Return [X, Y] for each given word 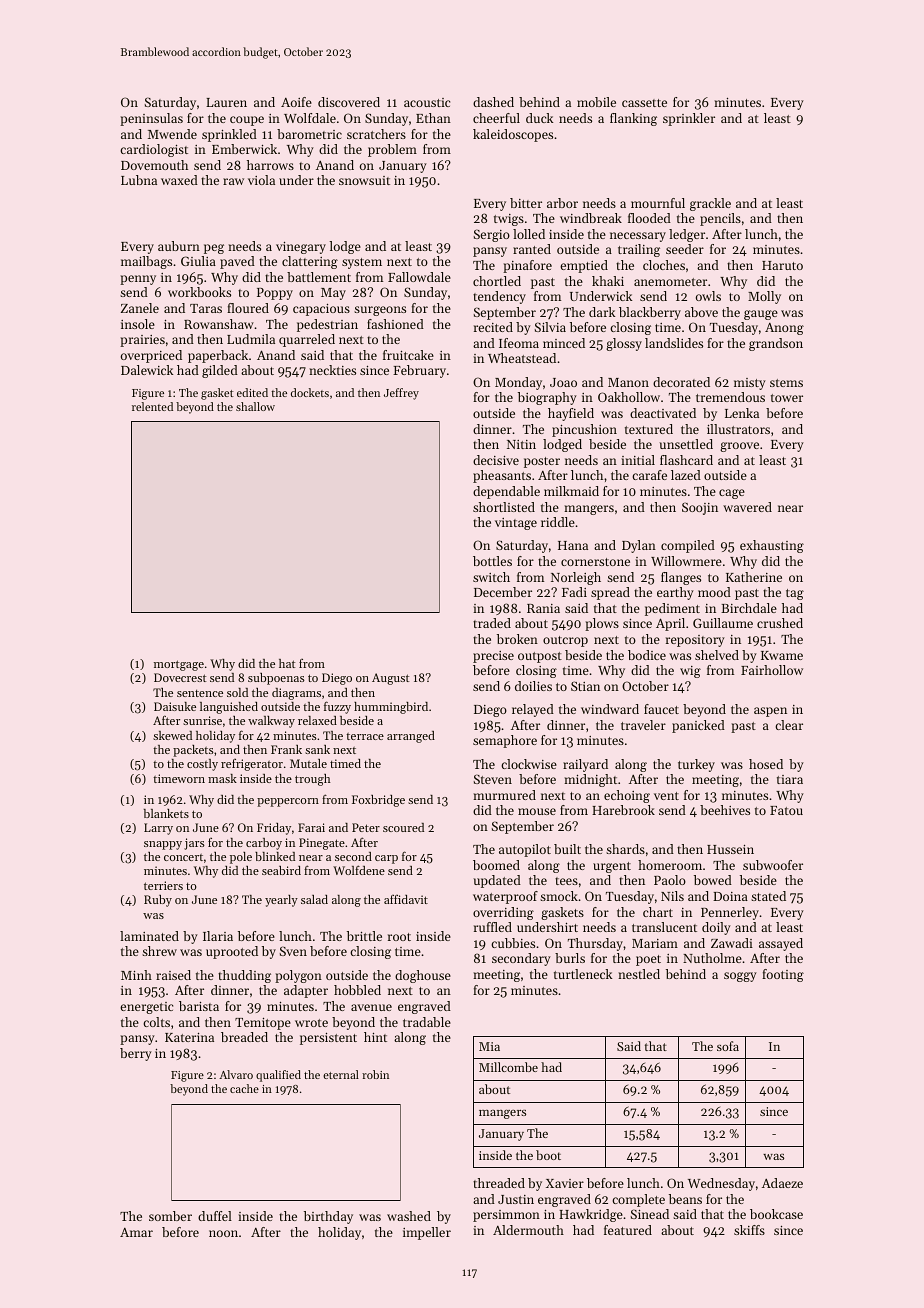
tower [787, 398]
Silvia [550, 327]
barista [199, 1006]
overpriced [151, 356]
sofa [728, 1046]
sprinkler [689, 119]
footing [783, 975]
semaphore [505, 741]
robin [375, 1074]
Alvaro [236, 1074]
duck [539, 118]
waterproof [505, 897]
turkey [696, 765]
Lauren [226, 102]
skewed [172, 735]
